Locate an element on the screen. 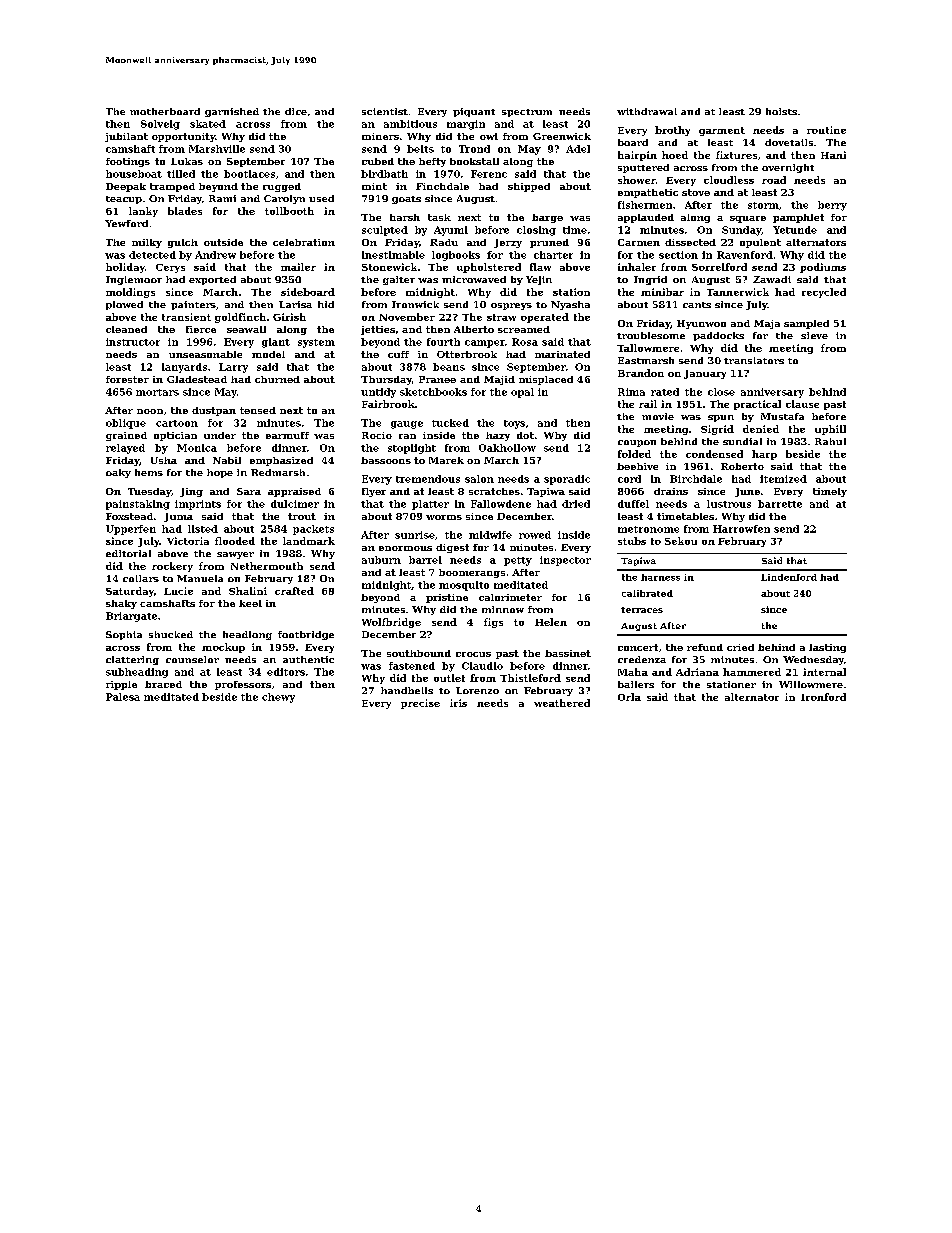  drains is located at coordinates (671, 491).
